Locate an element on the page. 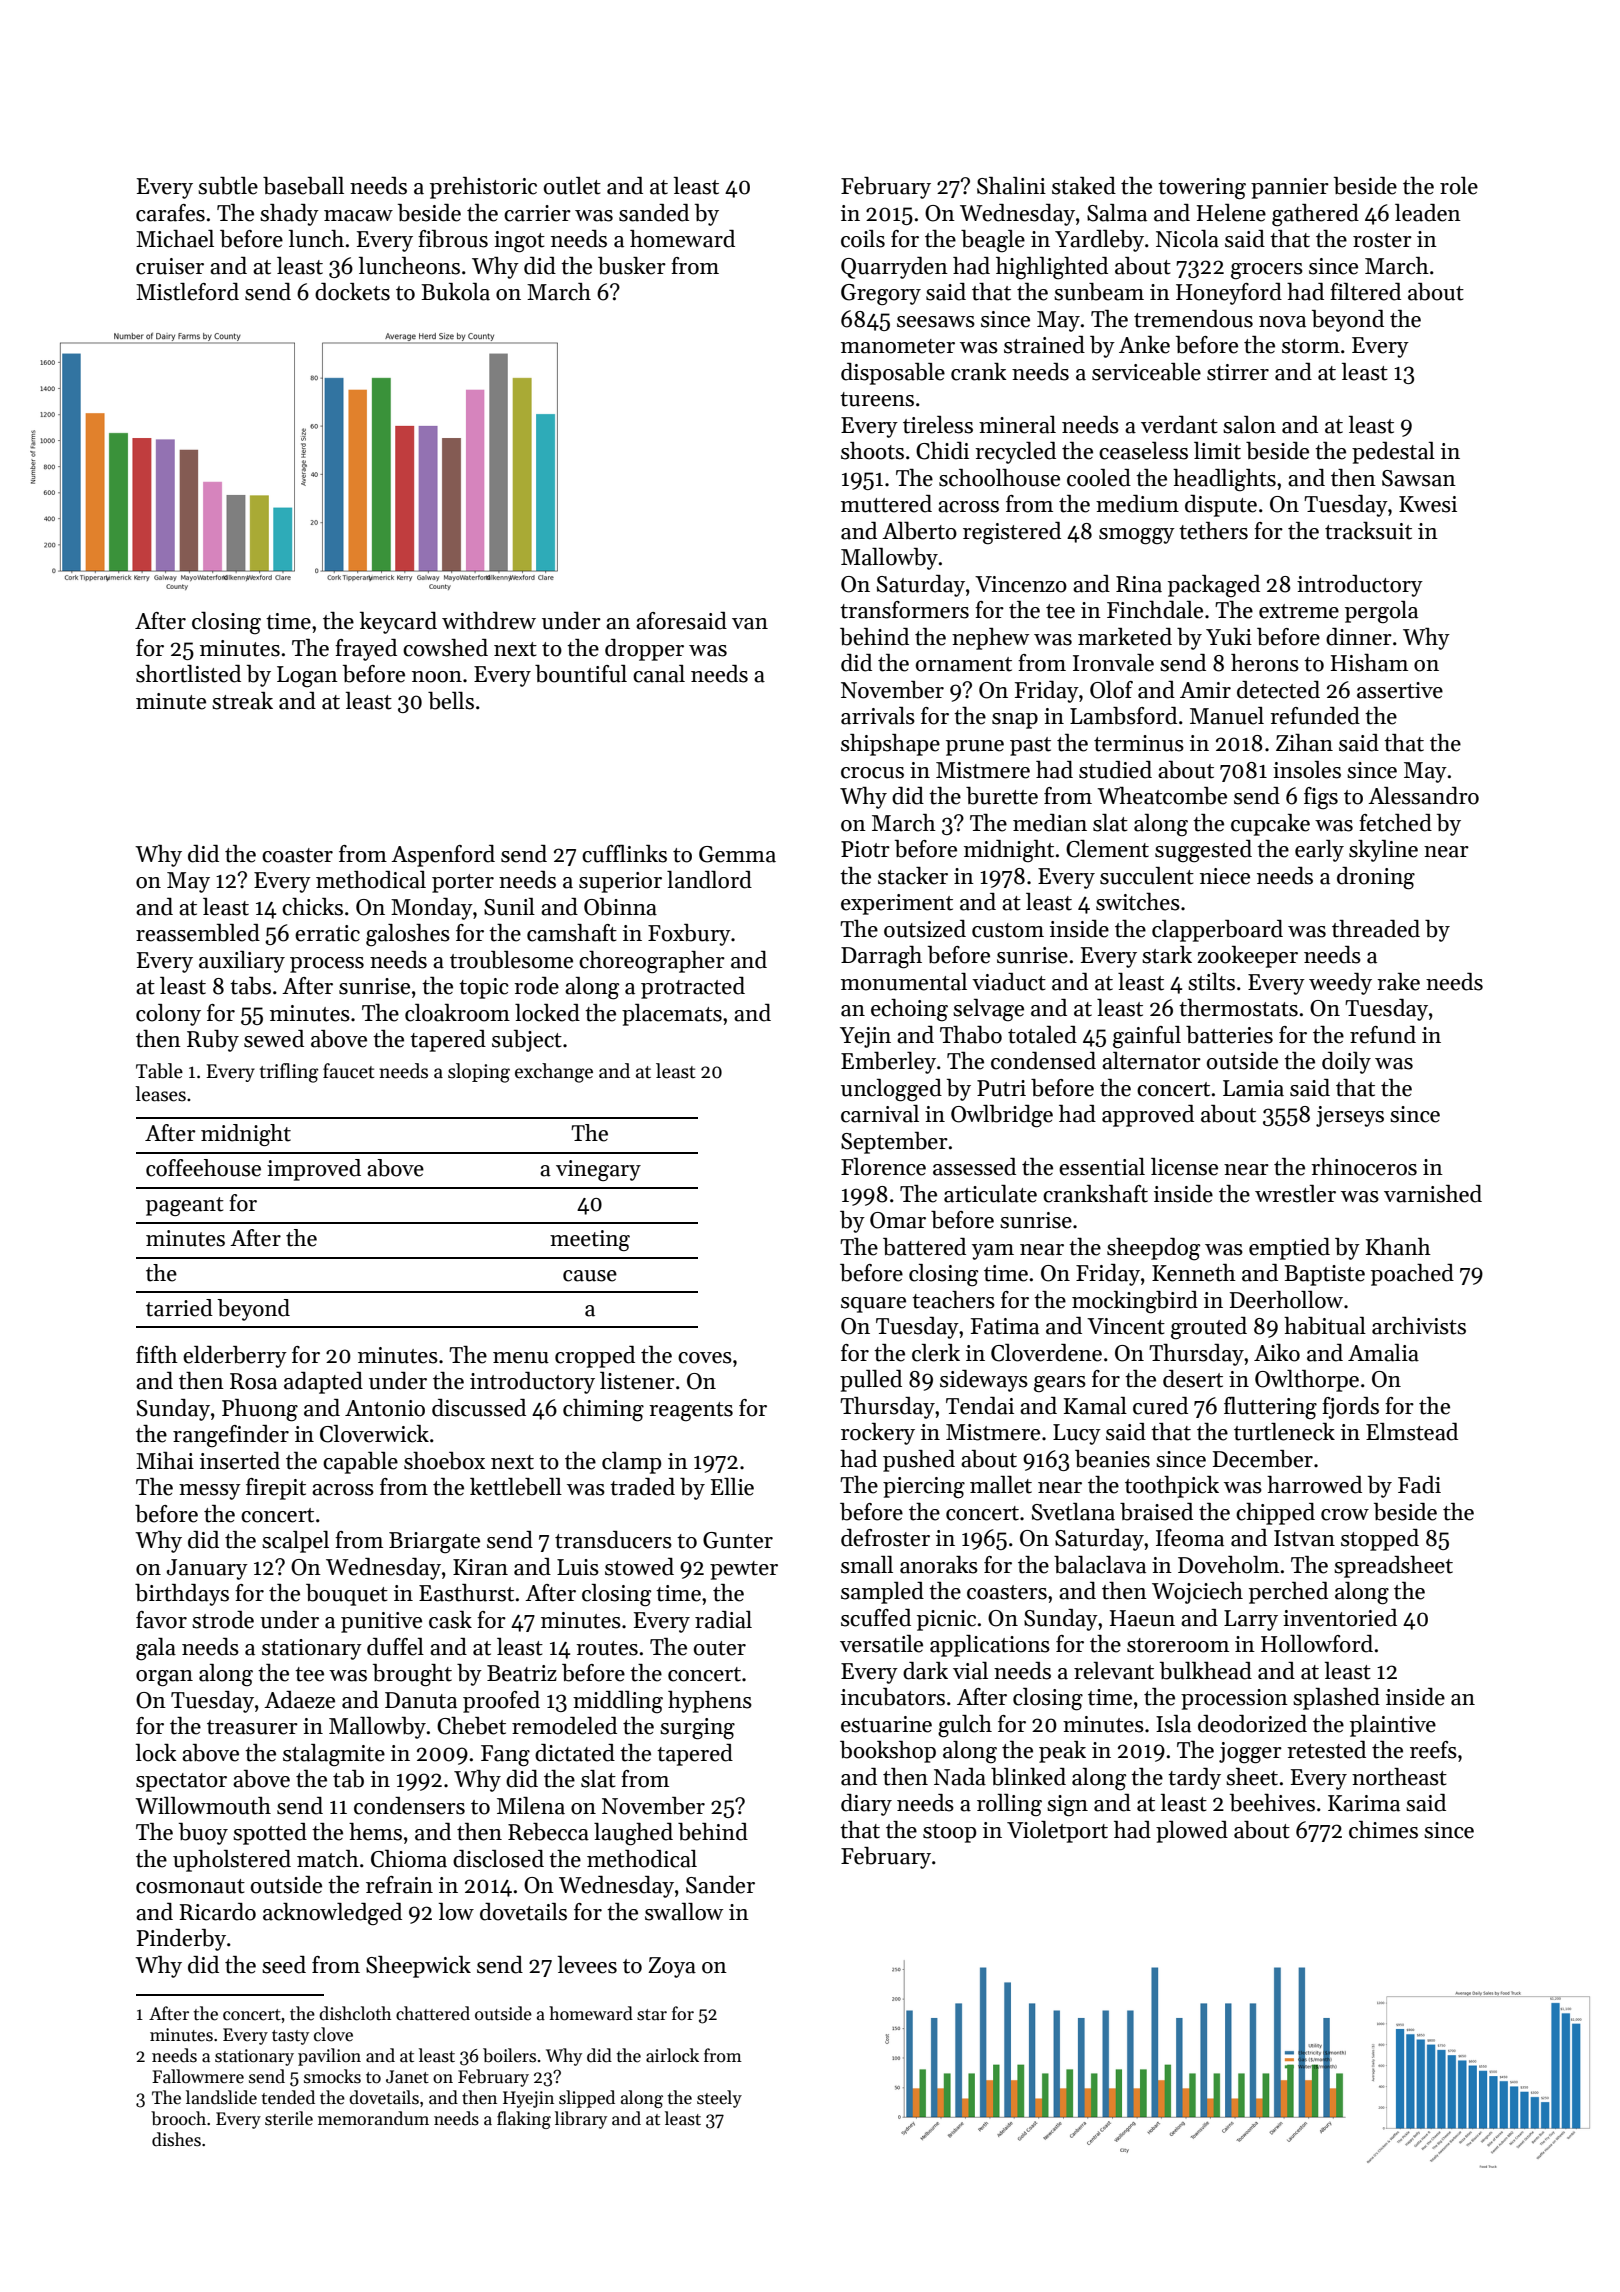 The width and height of the page is (1620, 2292). Mistleford is located at coordinates (187, 292).
